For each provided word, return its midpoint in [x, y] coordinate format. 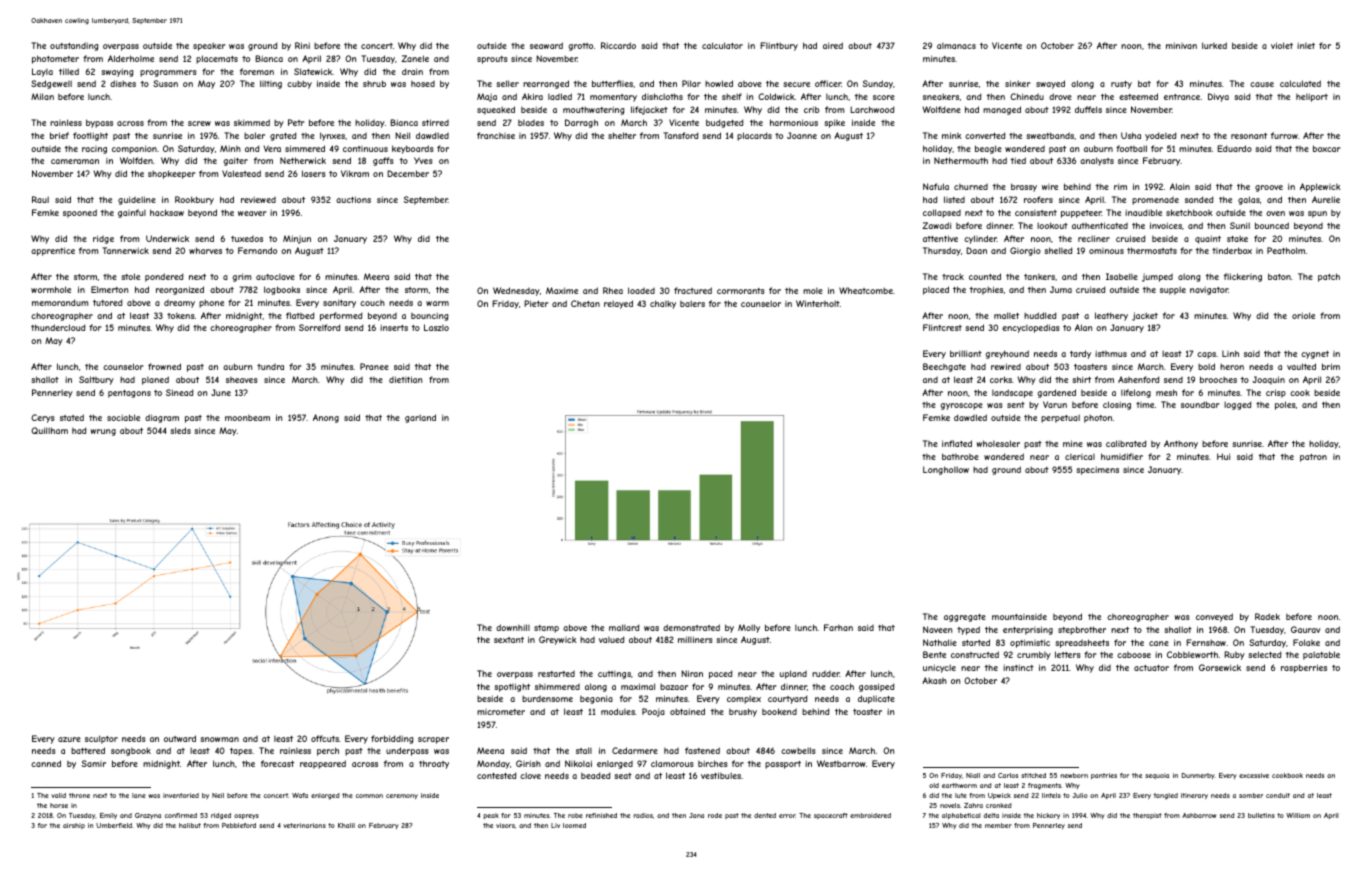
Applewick [1320, 187]
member [998, 825]
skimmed [252, 122]
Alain [1180, 186]
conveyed [1214, 617]
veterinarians [304, 825]
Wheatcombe [866, 290]
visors [505, 825]
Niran [692, 673]
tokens [181, 316]
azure [69, 739]
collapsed [942, 213]
